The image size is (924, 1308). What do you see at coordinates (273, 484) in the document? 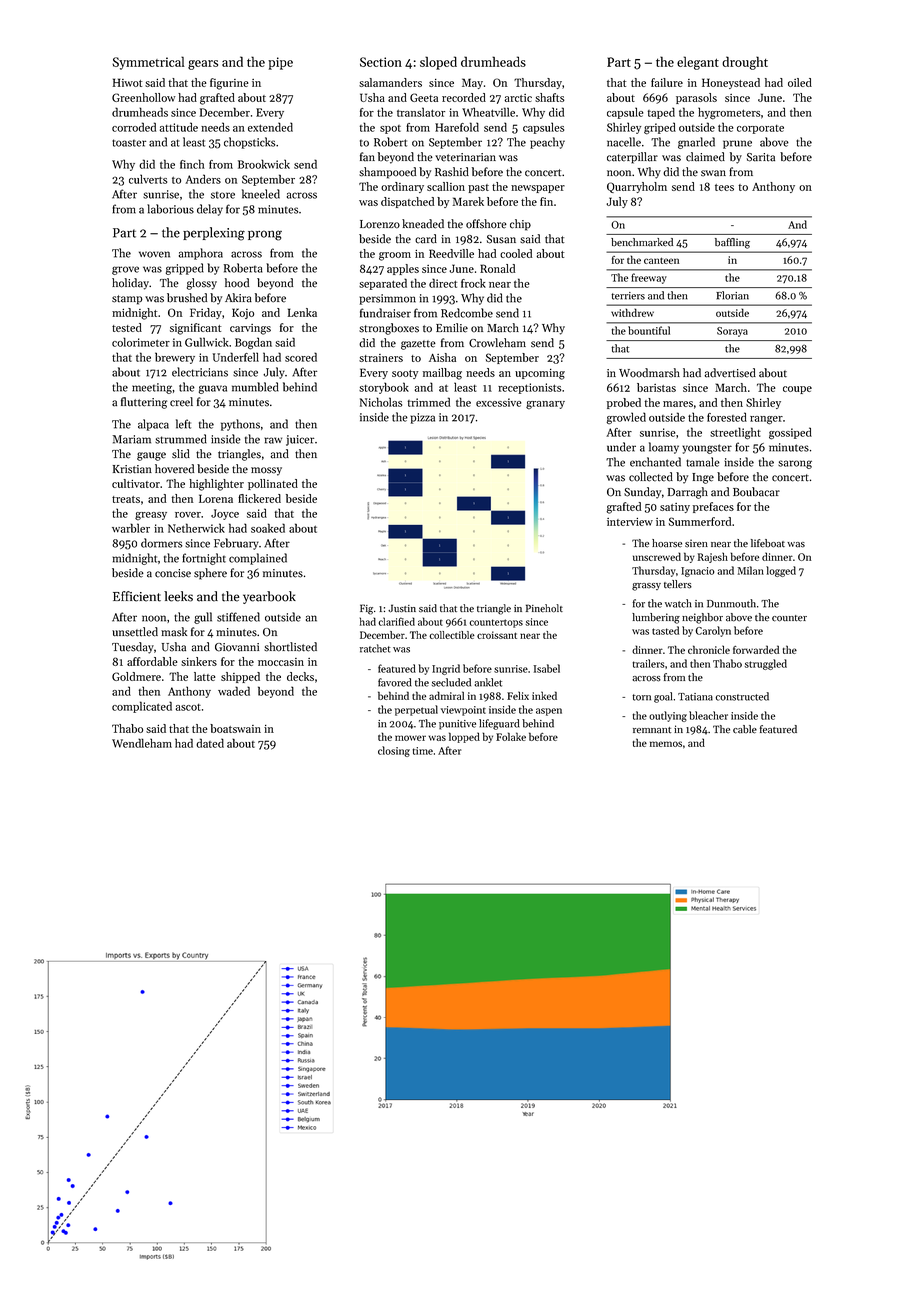
I see `pollinated` at bounding box center [273, 484].
